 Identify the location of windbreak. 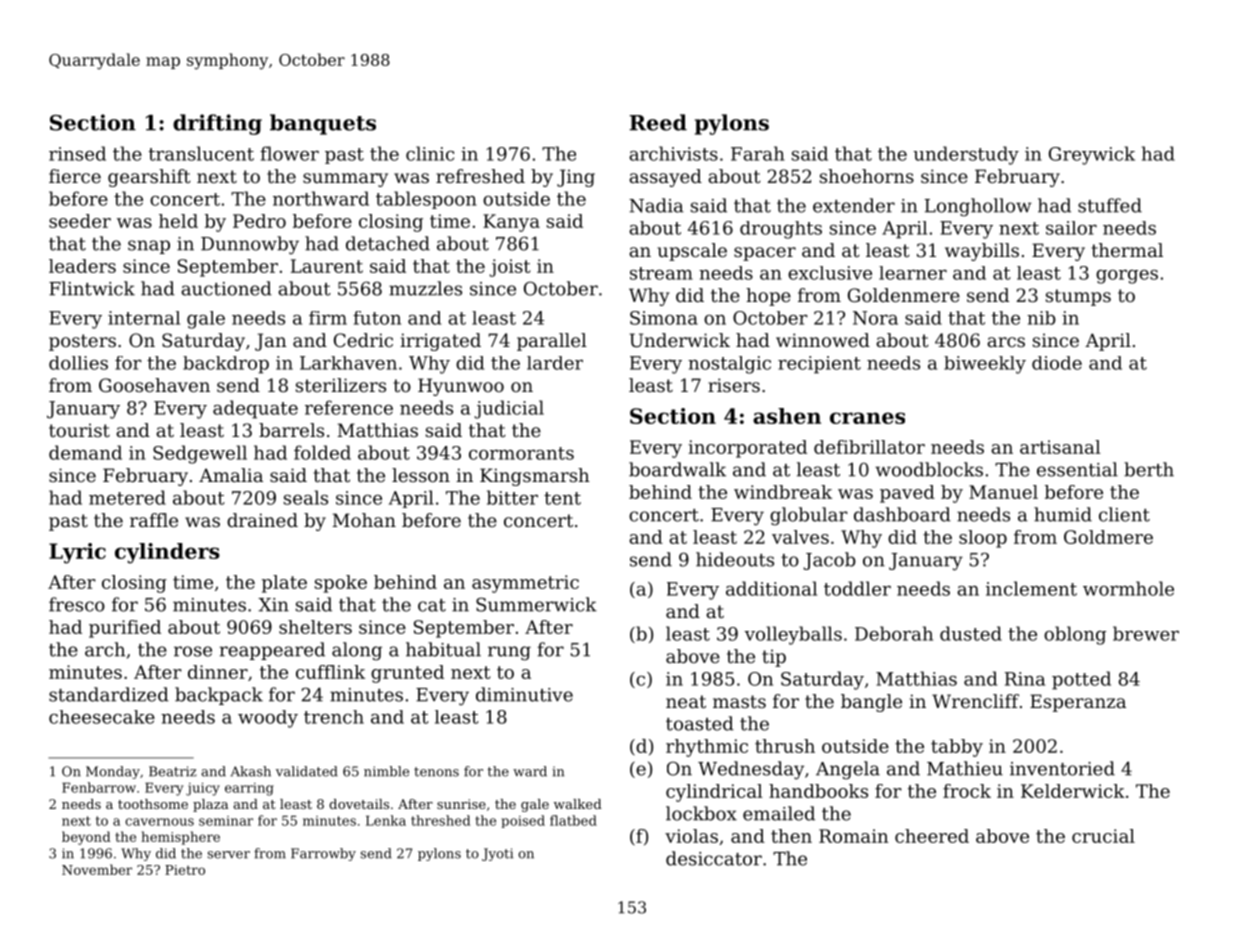
(783, 492).
